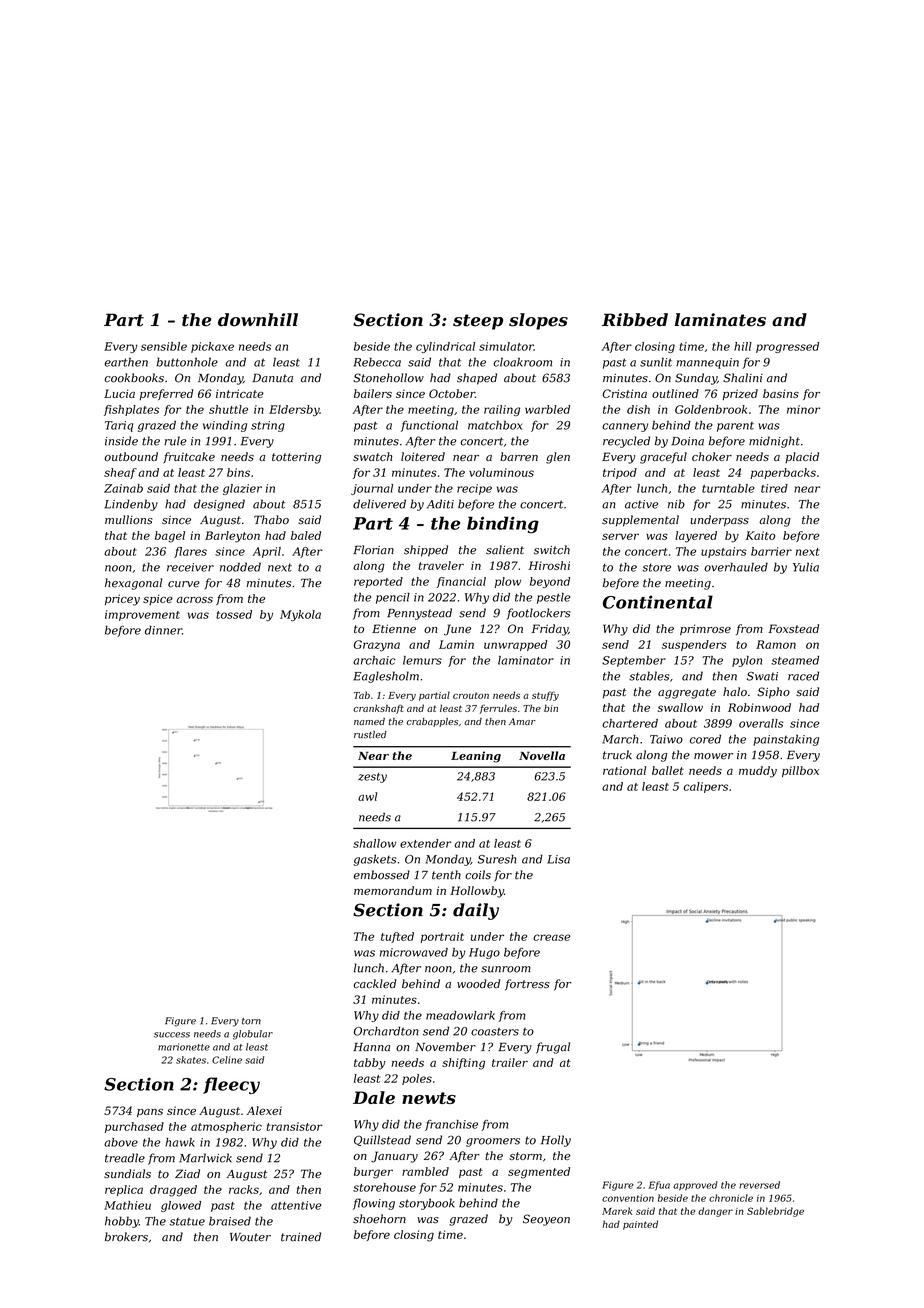  Describe the element at coordinates (367, 796) in the document. I see `awl` at that location.
